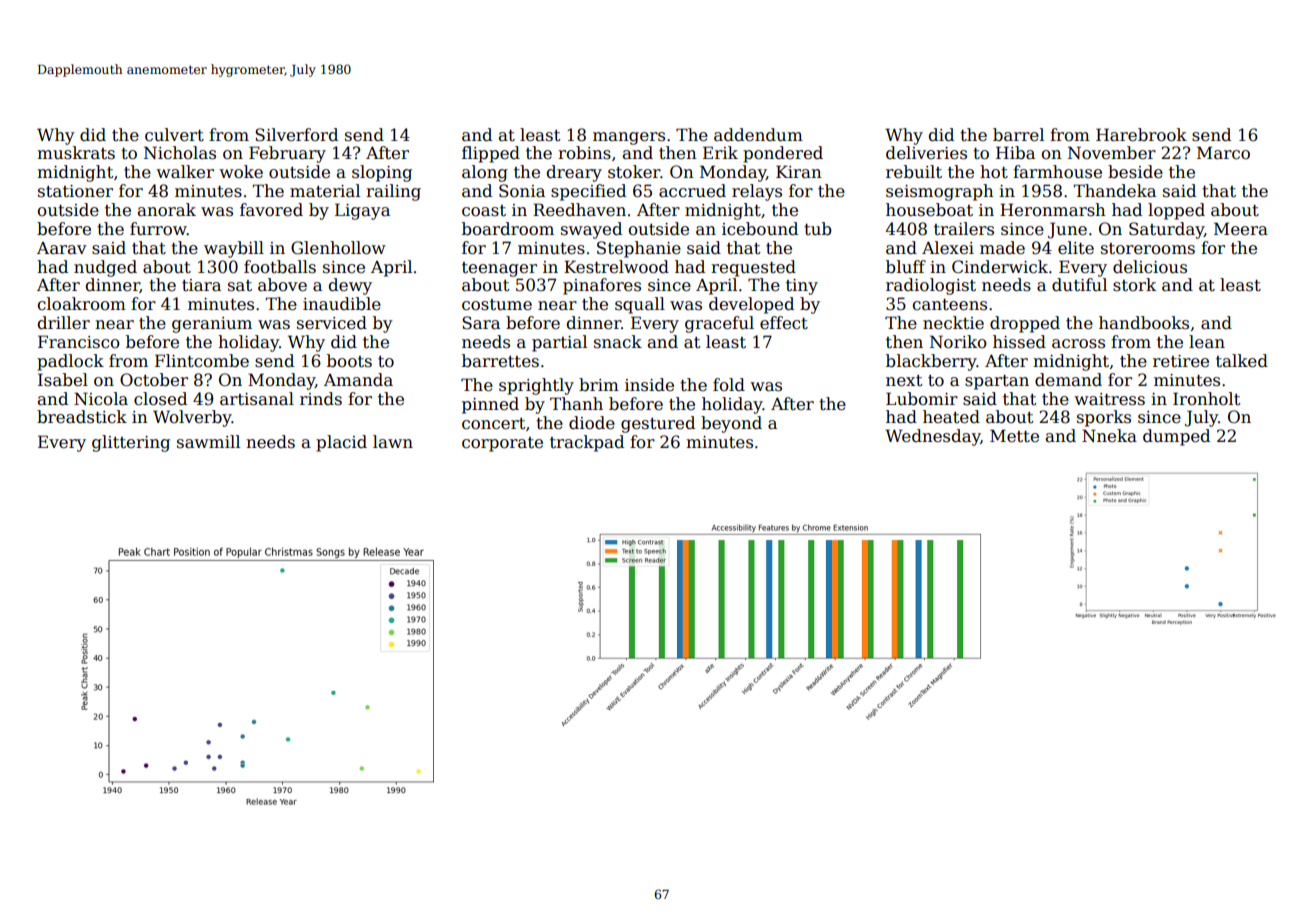 This document has height=924, width=1308. Describe the element at coordinates (1000, 267) in the document. I see `Cinderwick` at that location.
